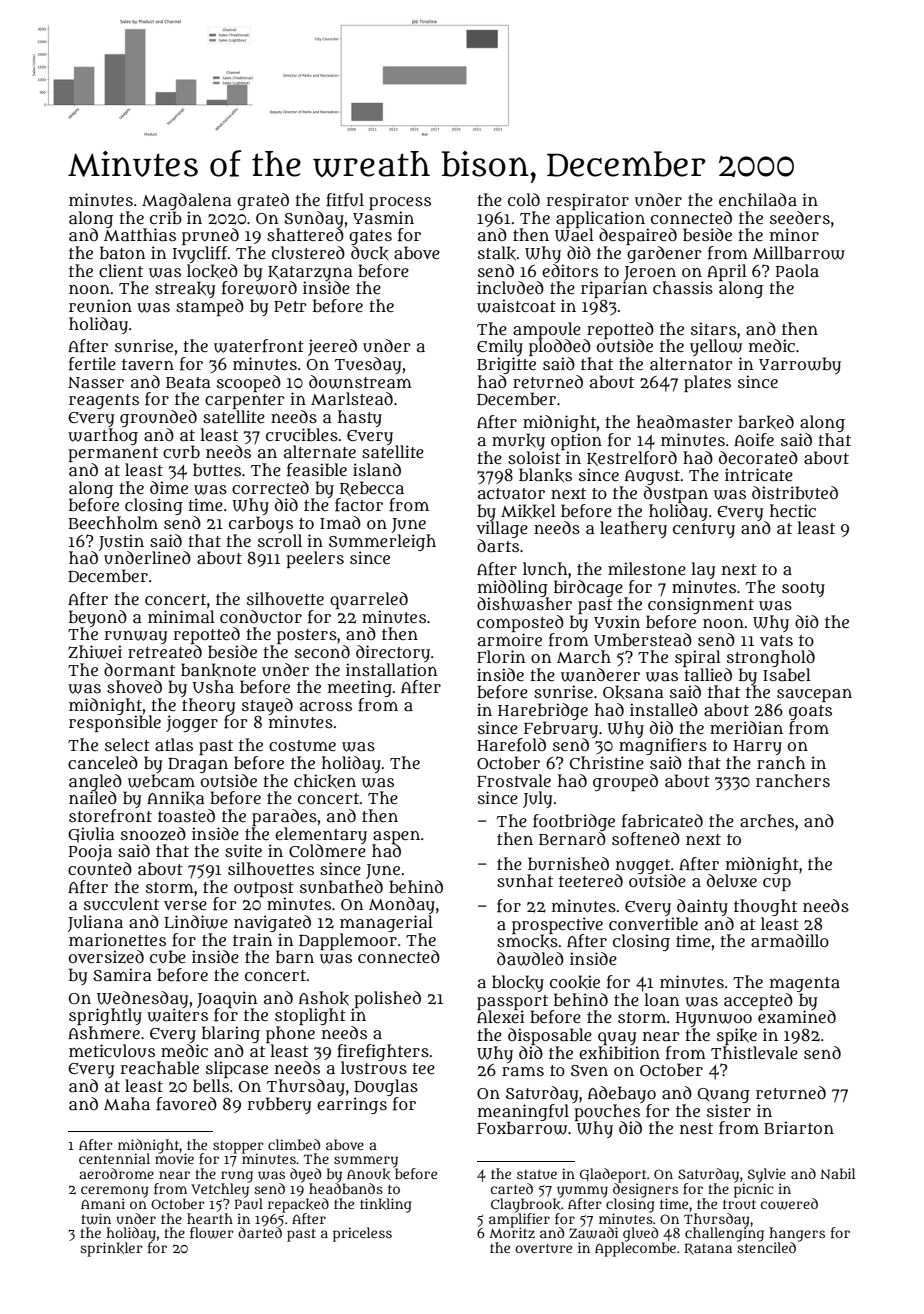  What do you see at coordinates (127, 1103) in the screenshot?
I see `Maha` at bounding box center [127, 1103].
